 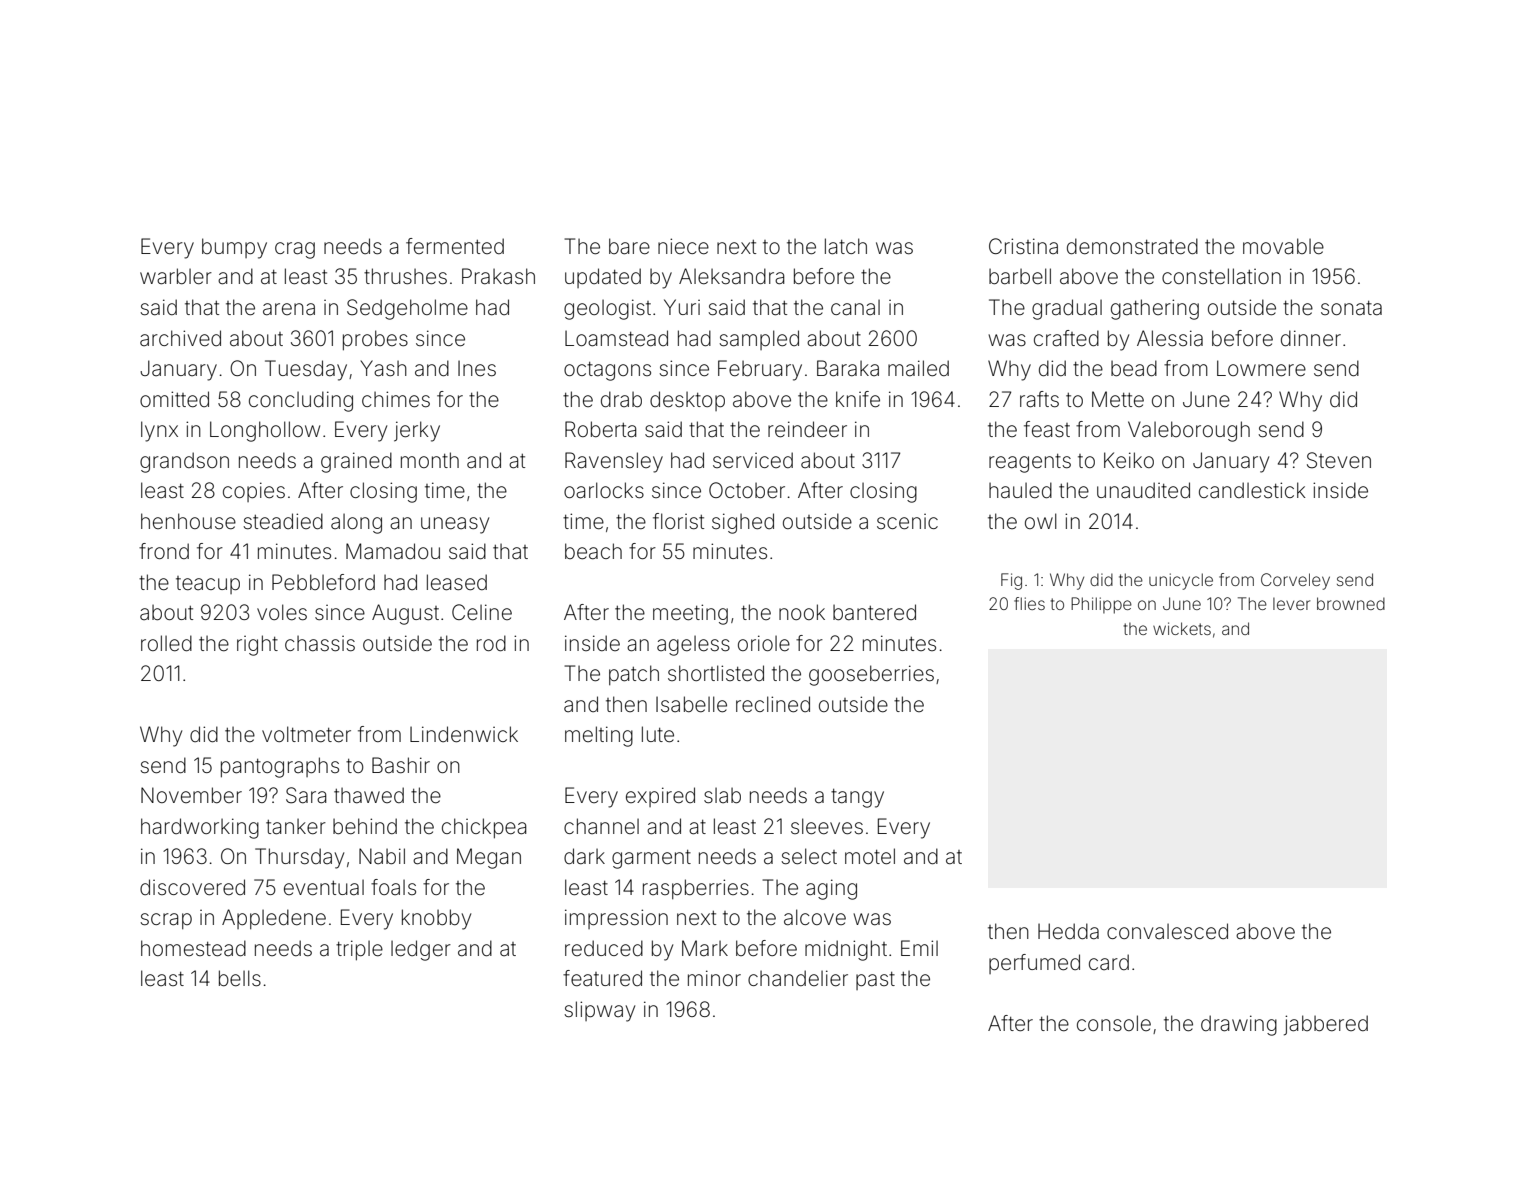 I want to click on movable, so click(x=1283, y=246).
